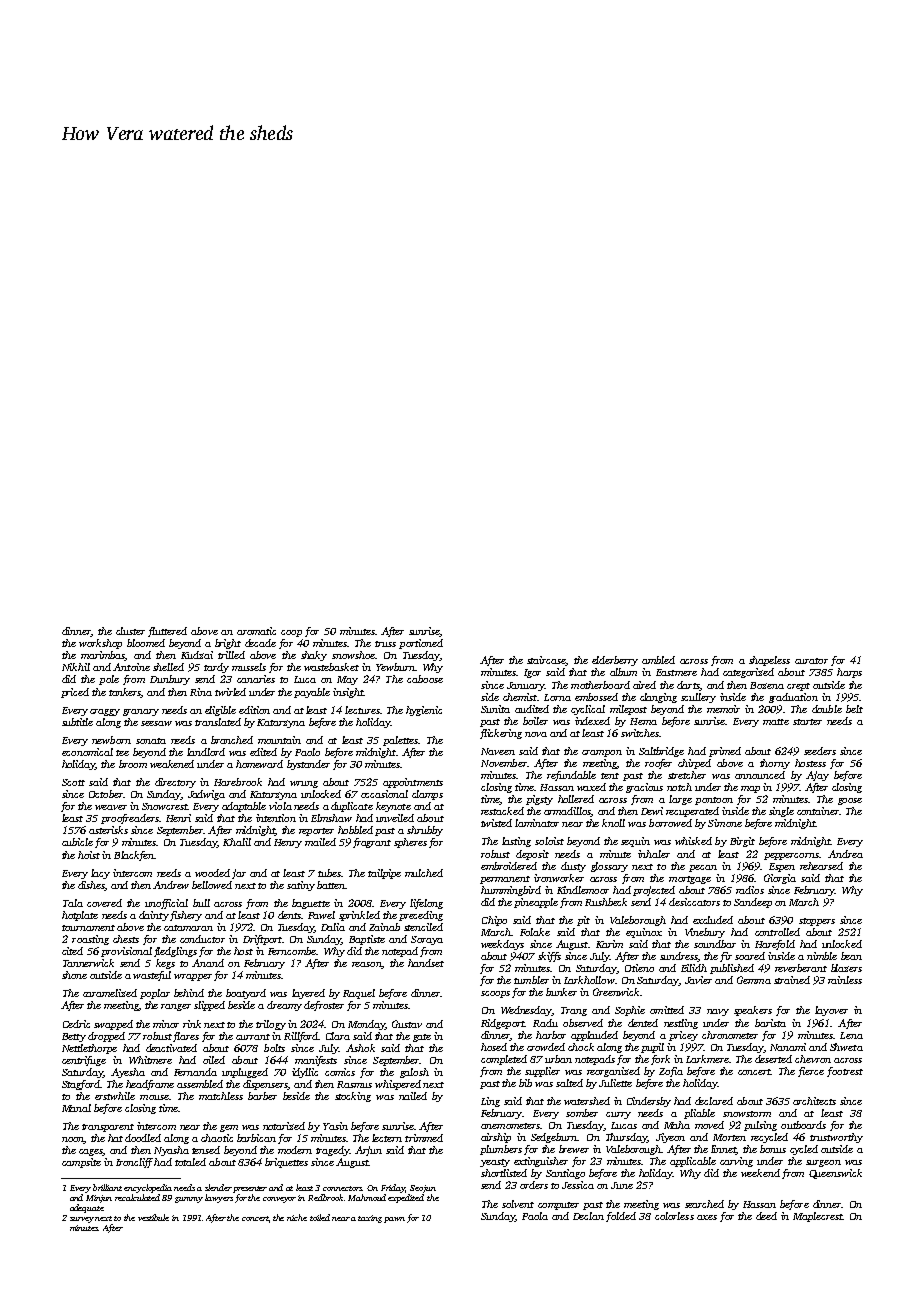 The image size is (924, 1308). What do you see at coordinates (693, 1162) in the screenshot?
I see `applicable` at bounding box center [693, 1162].
